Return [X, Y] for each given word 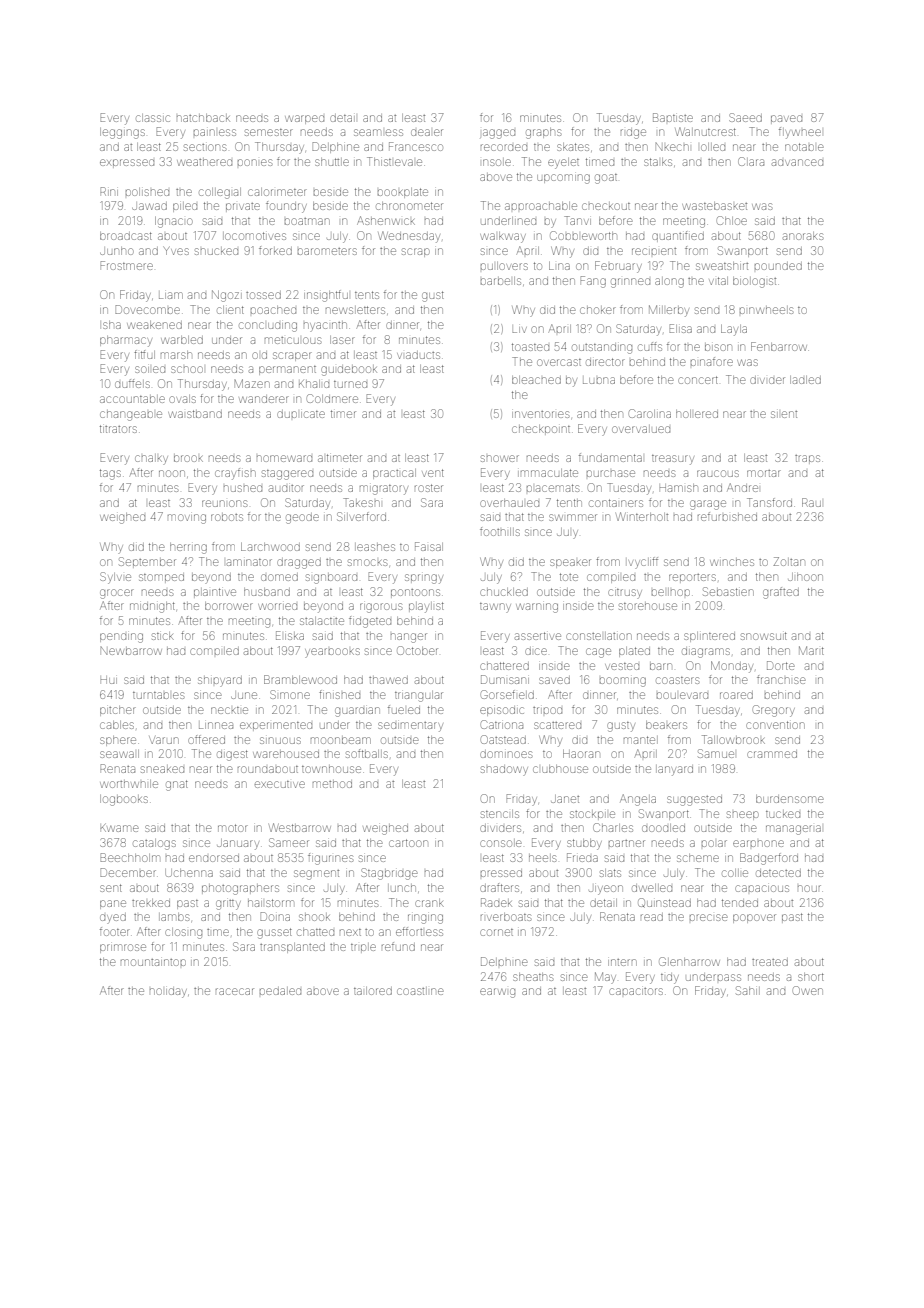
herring [188, 548]
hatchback [203, 118]
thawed [388, 680]
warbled [182, 340]
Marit [811, 650]
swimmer [573, 517]
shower [500, 458]
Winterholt [642, 516]
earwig [497, 993]
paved [786, 118]
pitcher [118, 711]
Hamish [679, 488]
